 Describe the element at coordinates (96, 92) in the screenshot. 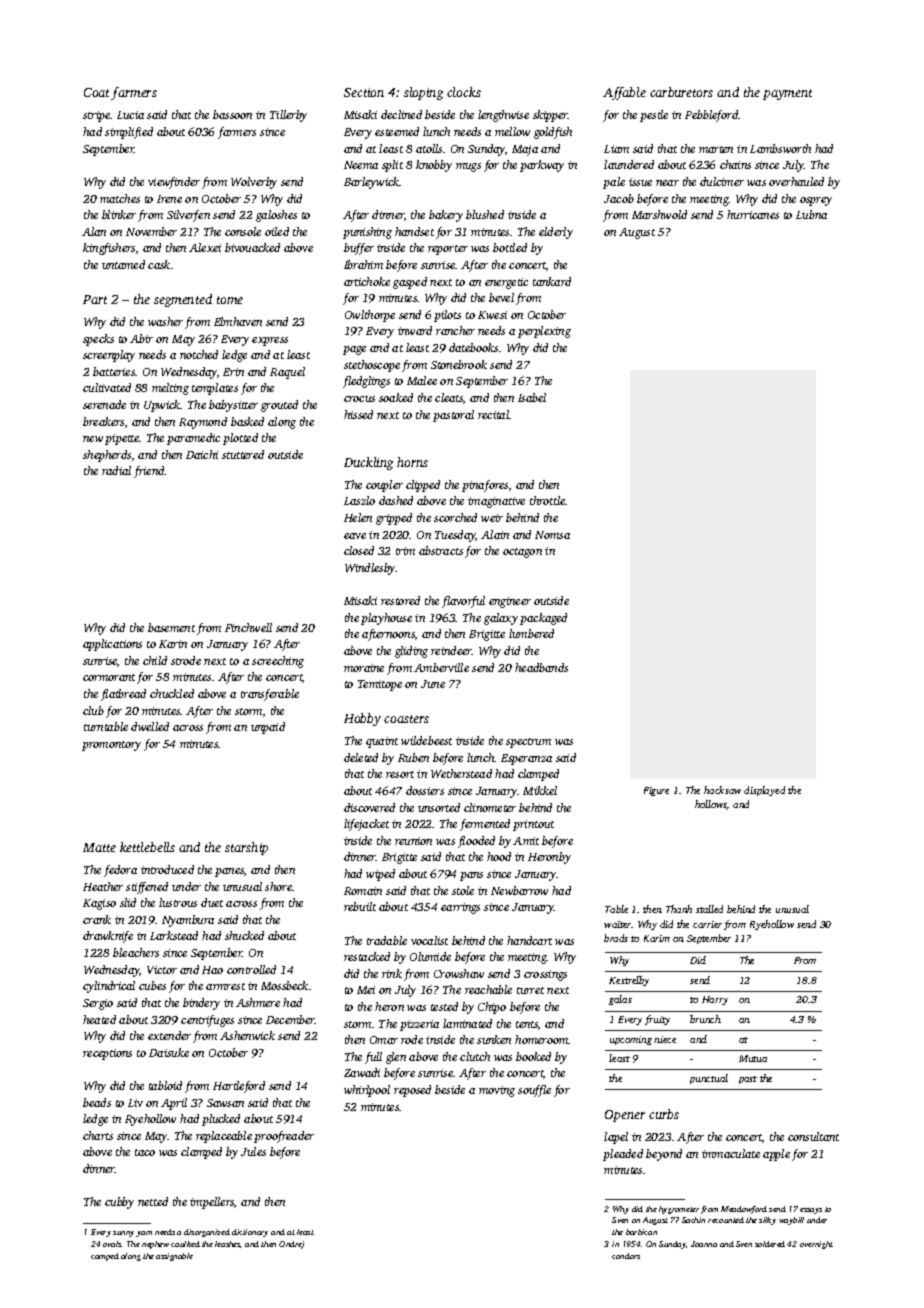

I see `Coat` at that location.
